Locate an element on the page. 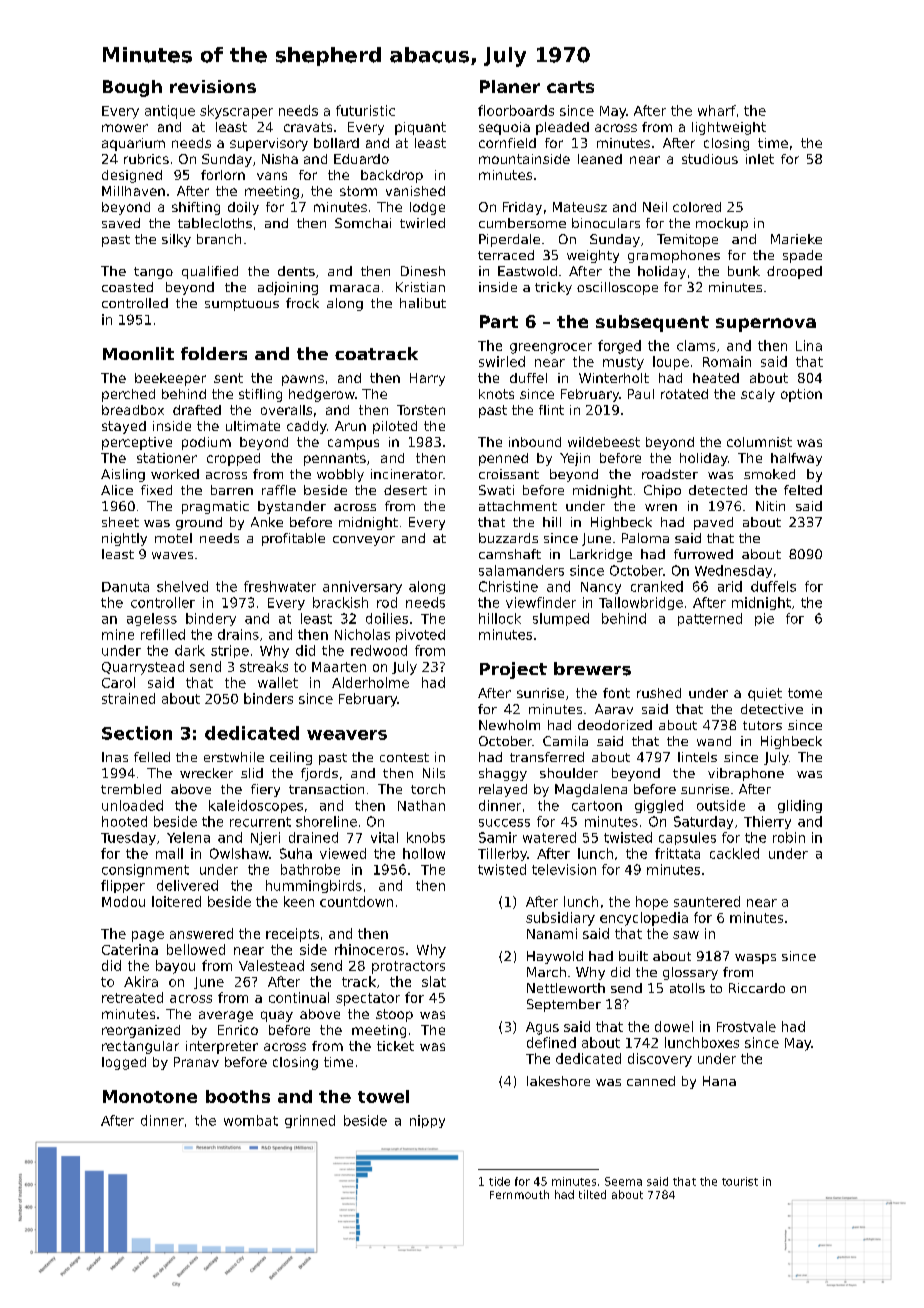 The height and width of the page is (1308, 924). frittata is located at coordinates (677, 853).
